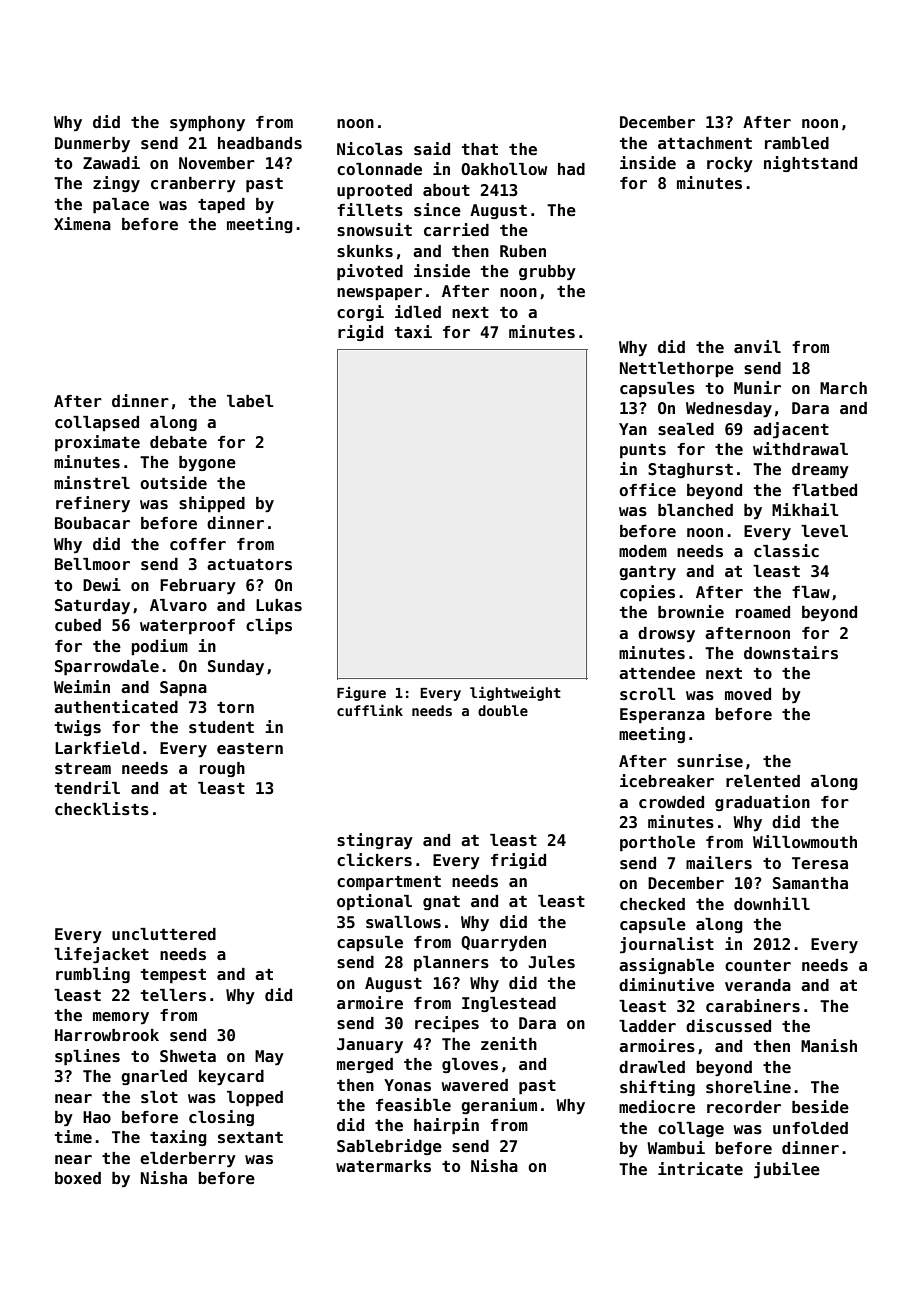 The height and width of the screenshot is (1308, 924). I want to click on Teresa, so click(820, 863).
